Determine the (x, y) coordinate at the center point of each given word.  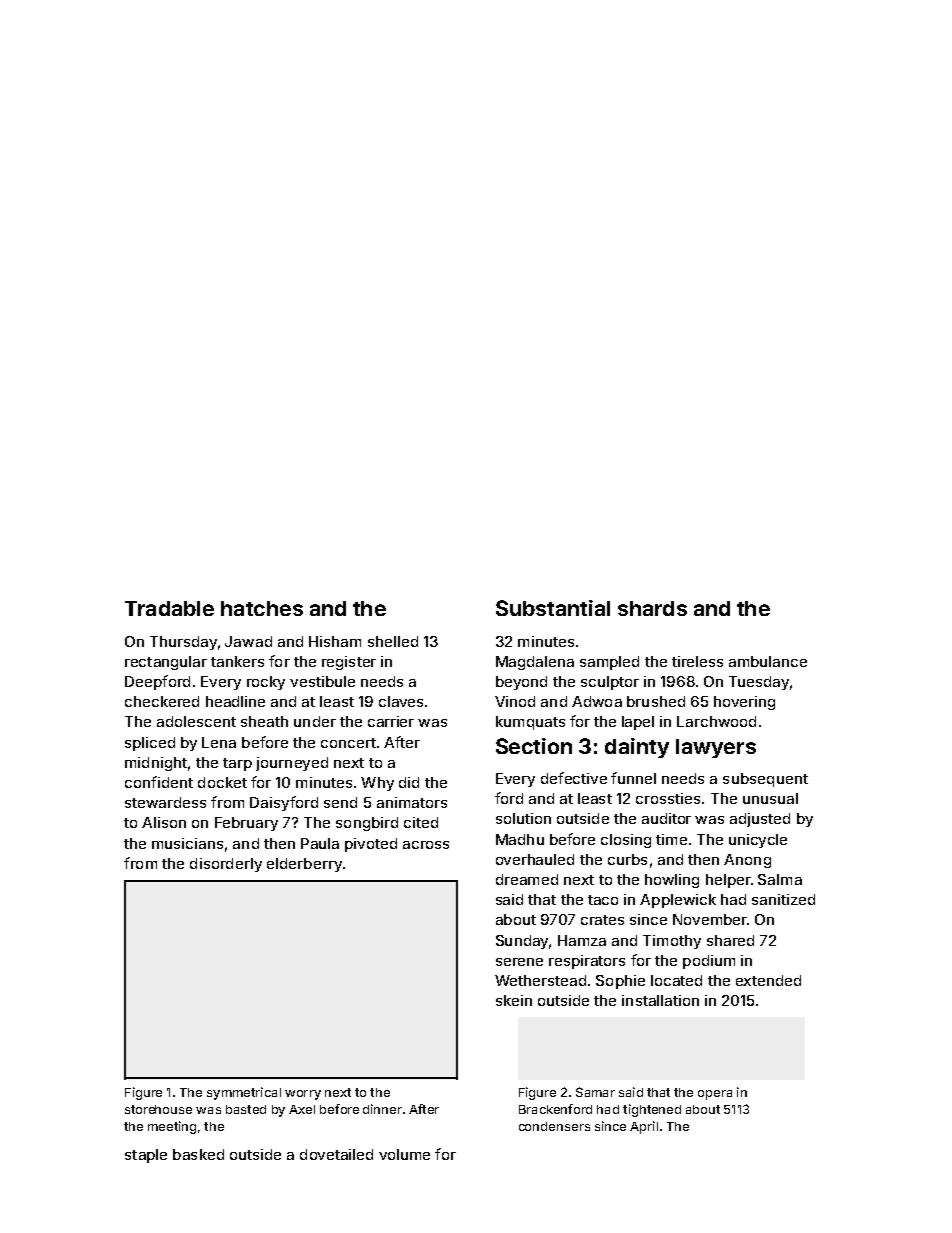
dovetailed (336, 1154)
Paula (320, 843)
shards (652, 608)
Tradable (169, 608)
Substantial (553, 608)
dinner (382, 1109)
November (710, 919)
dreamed (527, 879)
